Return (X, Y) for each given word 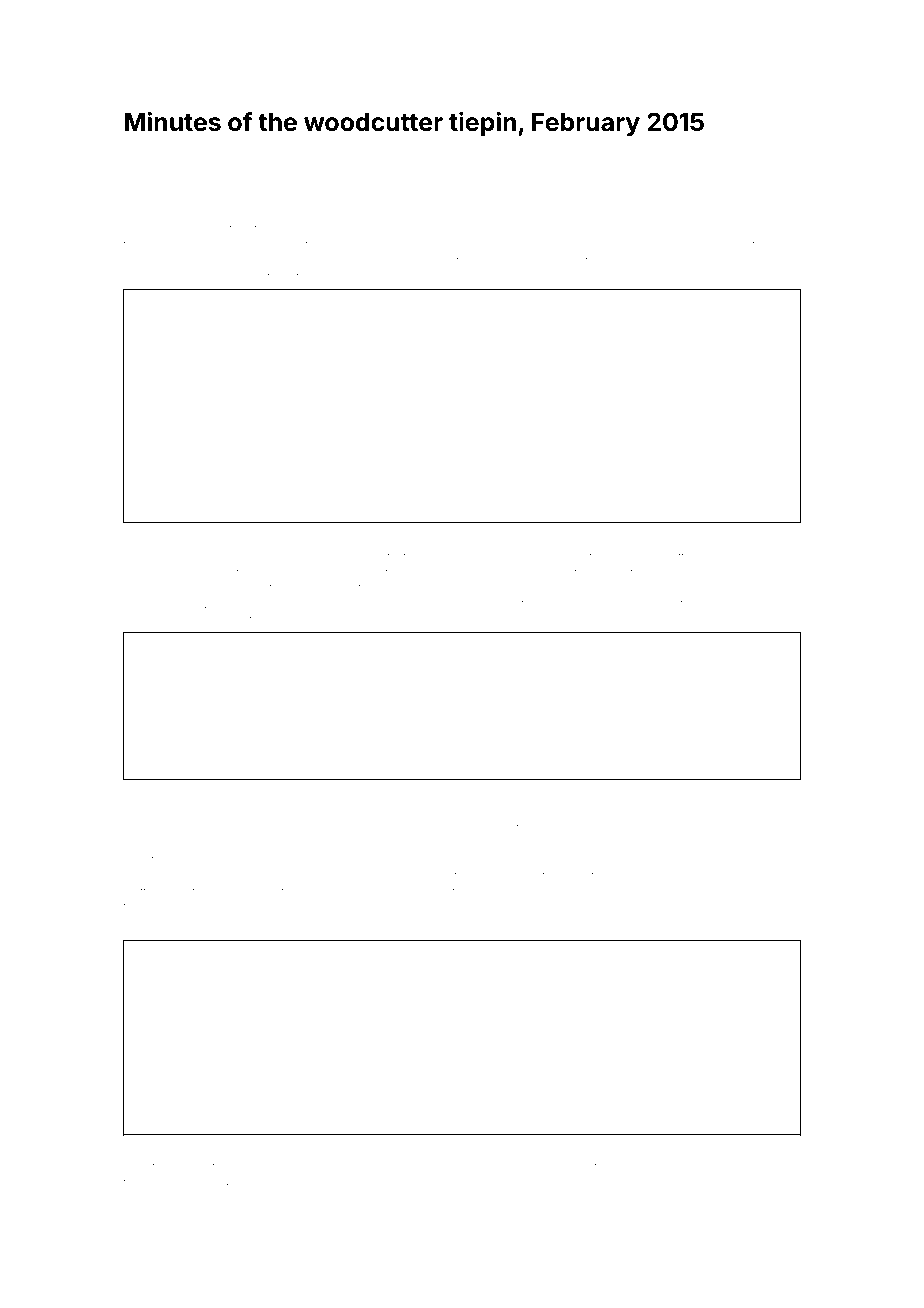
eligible (143, 262)
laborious (628, 1152)
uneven (199, 620)
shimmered (154, 1151)
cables (630, 603)
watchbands (722, 228)
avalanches (484, 791)
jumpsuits (428, 231)
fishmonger (518, 1152)
